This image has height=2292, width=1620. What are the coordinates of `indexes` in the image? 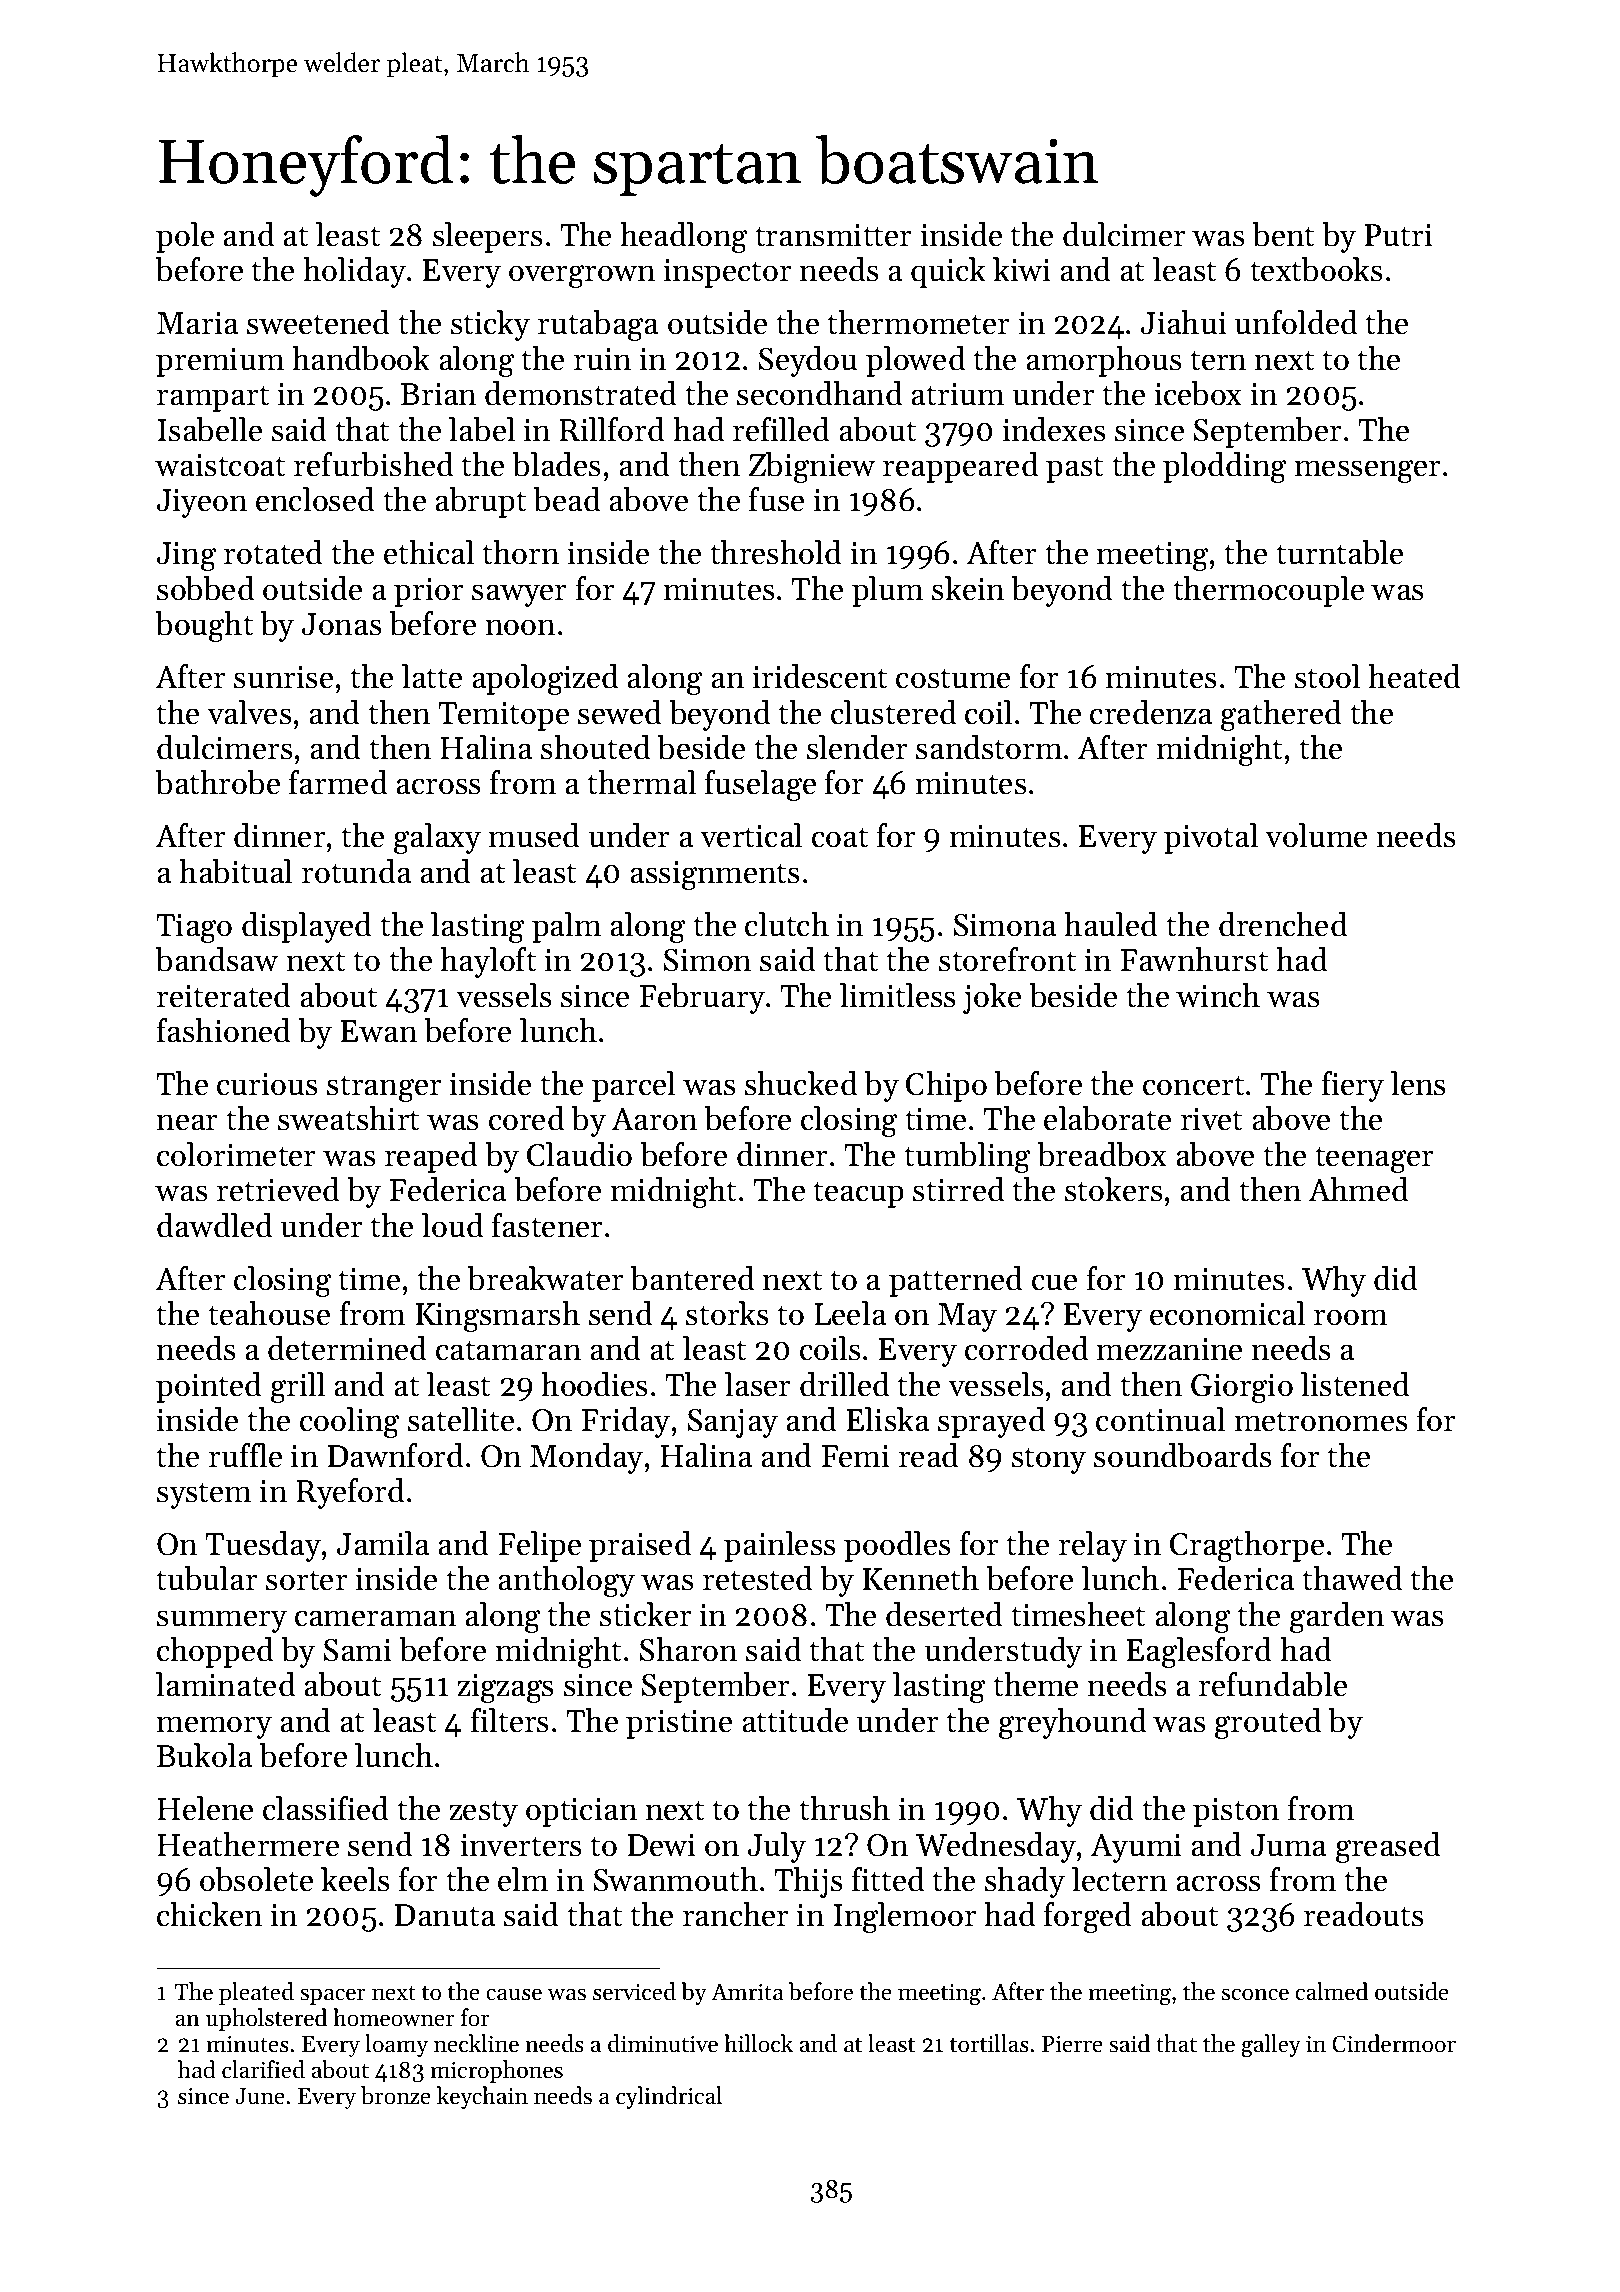 It's located at (1054, 429).
